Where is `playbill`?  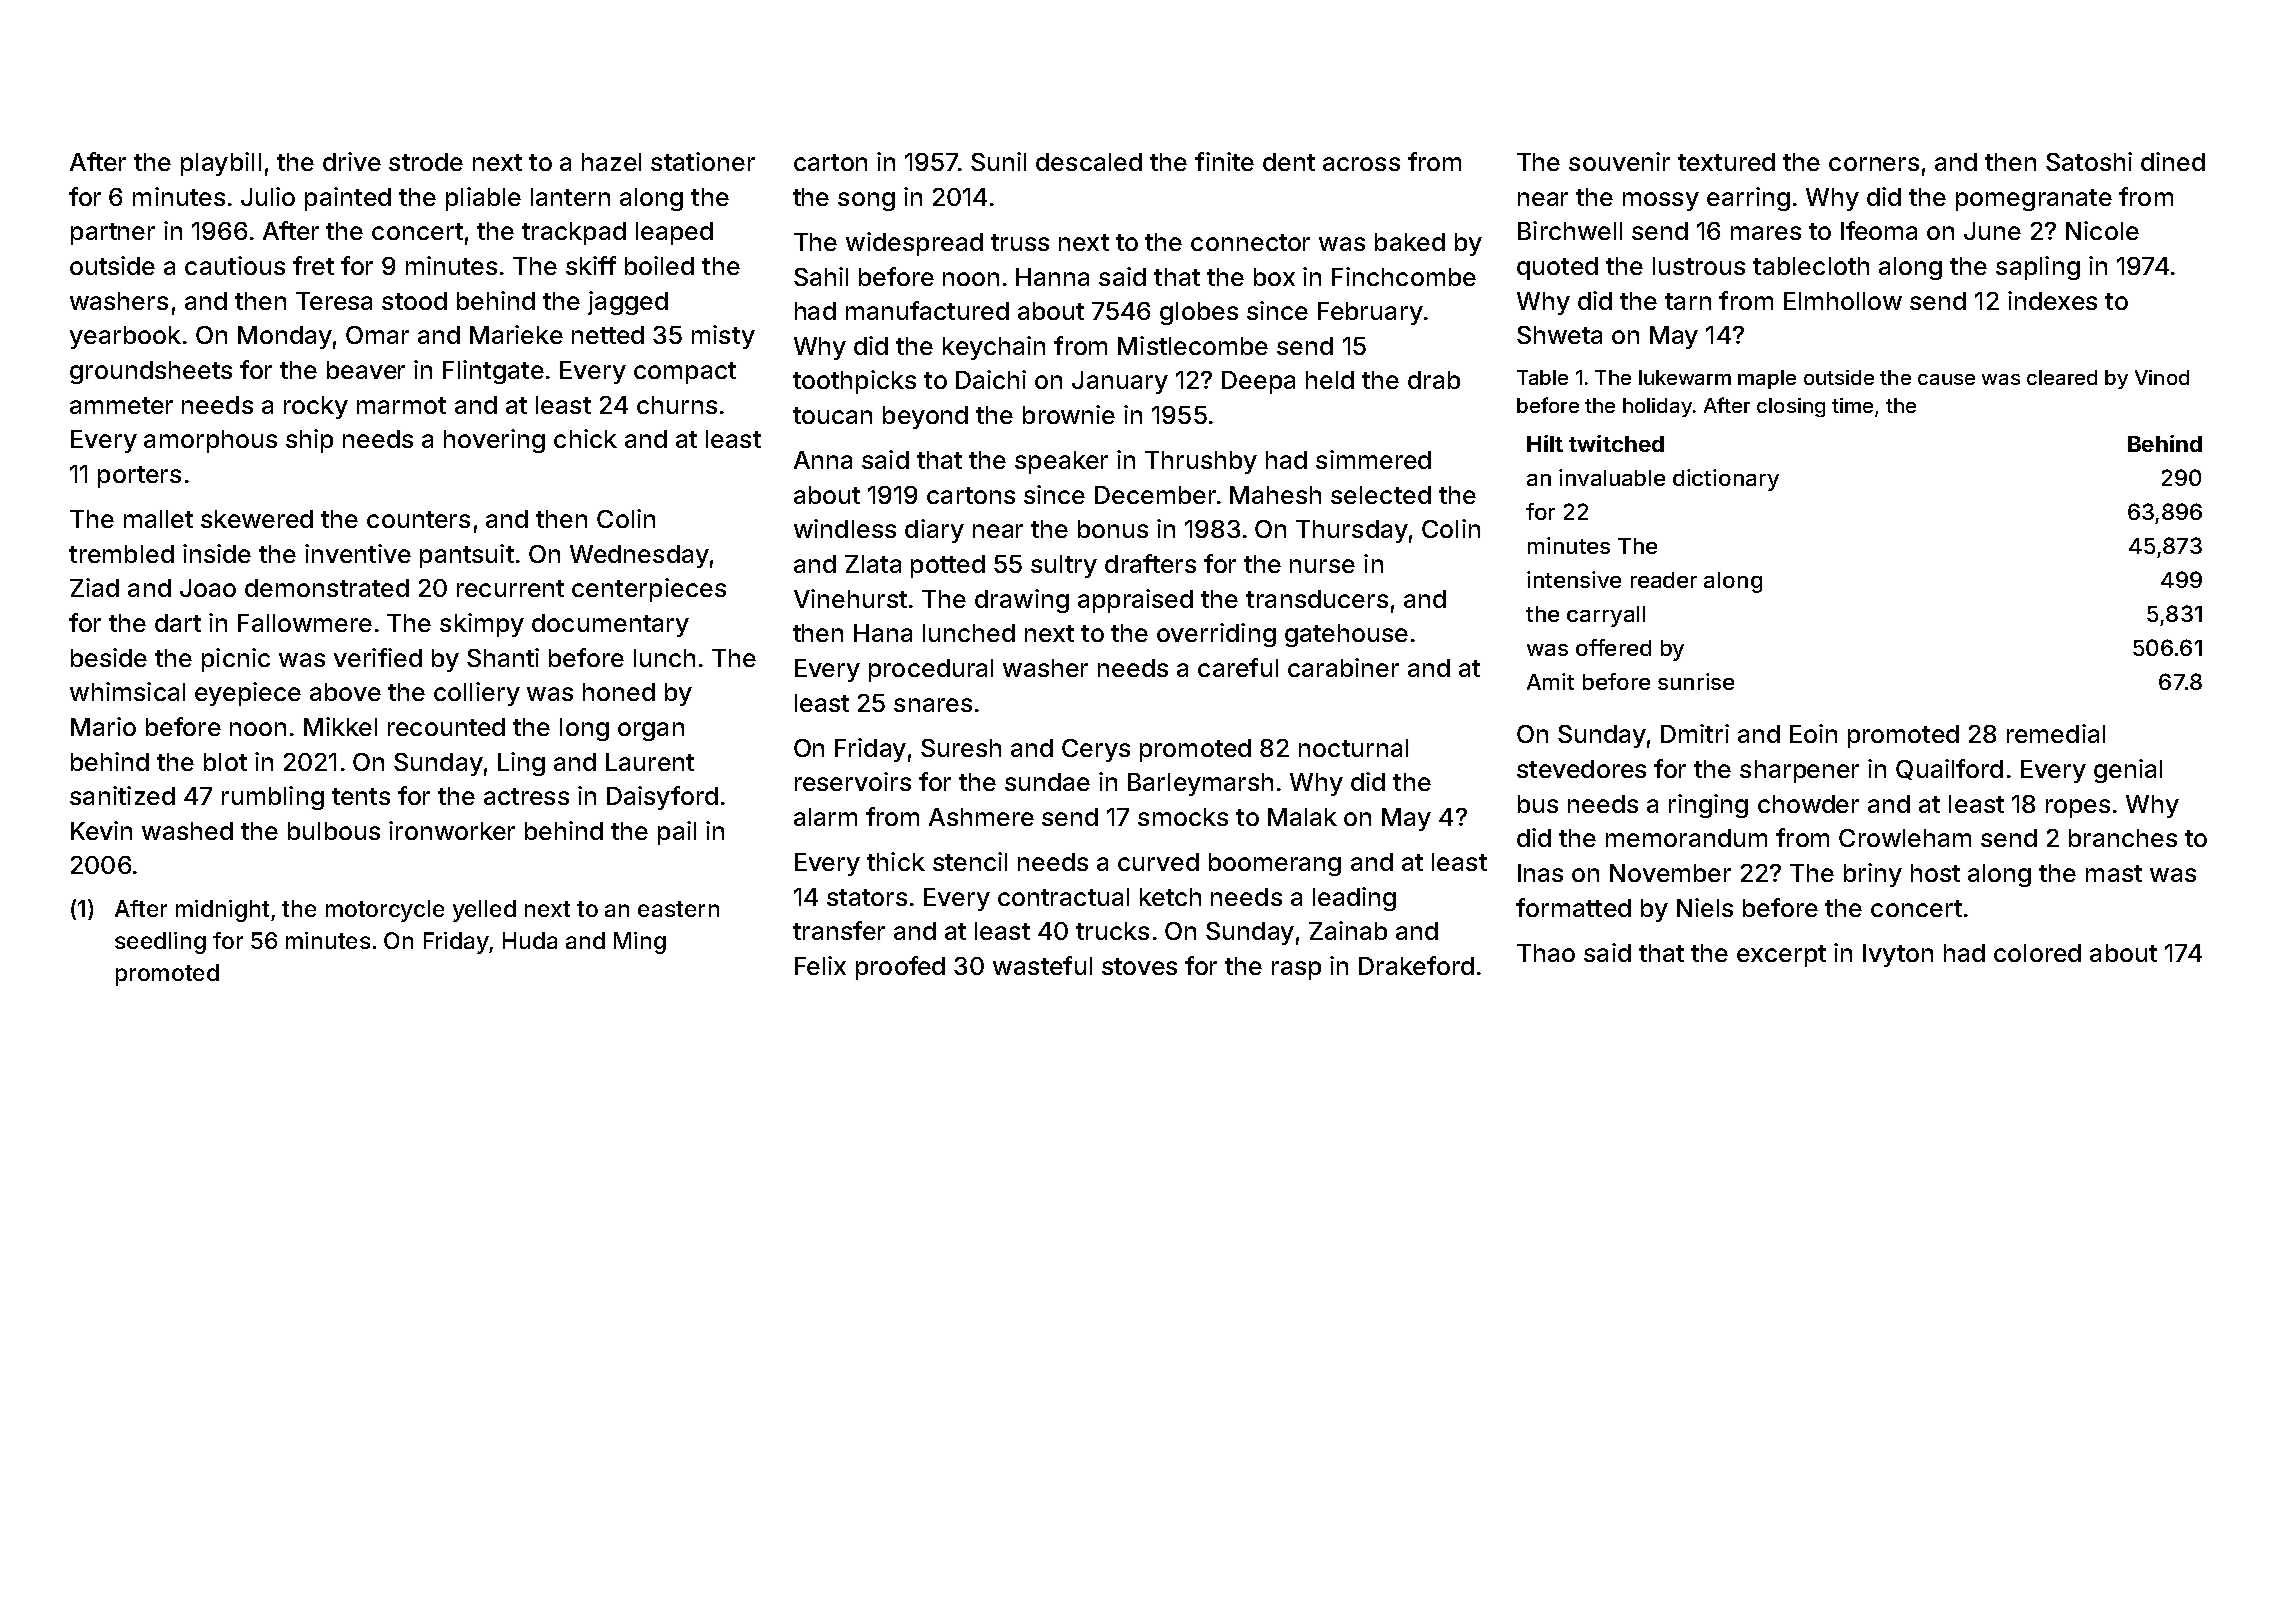 playbill is located at coordinates (221, 164).
